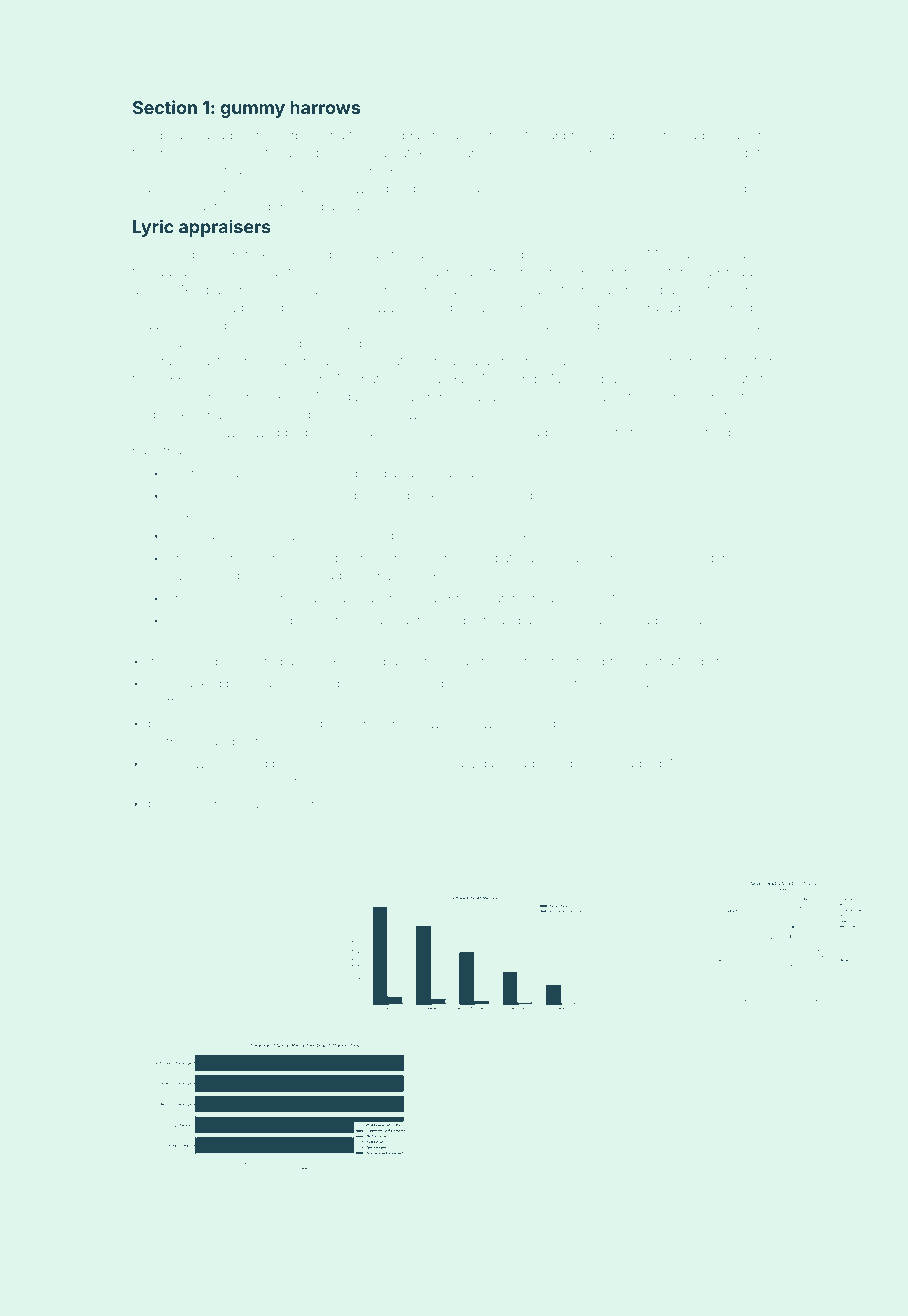  What do you see at coordinates (192, 804) in the page?
I see `donated` at bounding box center [192, 804].
